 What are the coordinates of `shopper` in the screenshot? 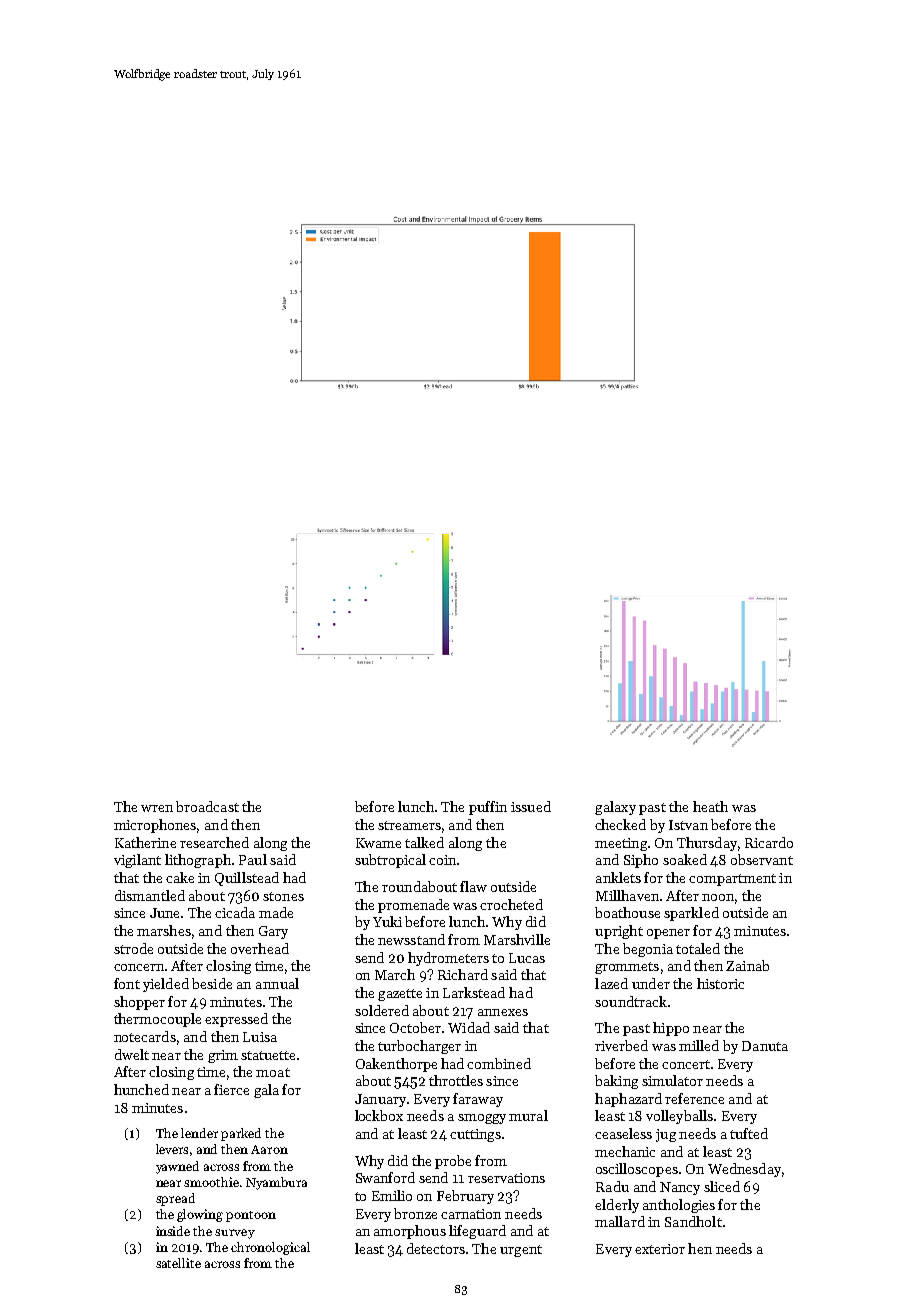 It's located at (139, 1003).
